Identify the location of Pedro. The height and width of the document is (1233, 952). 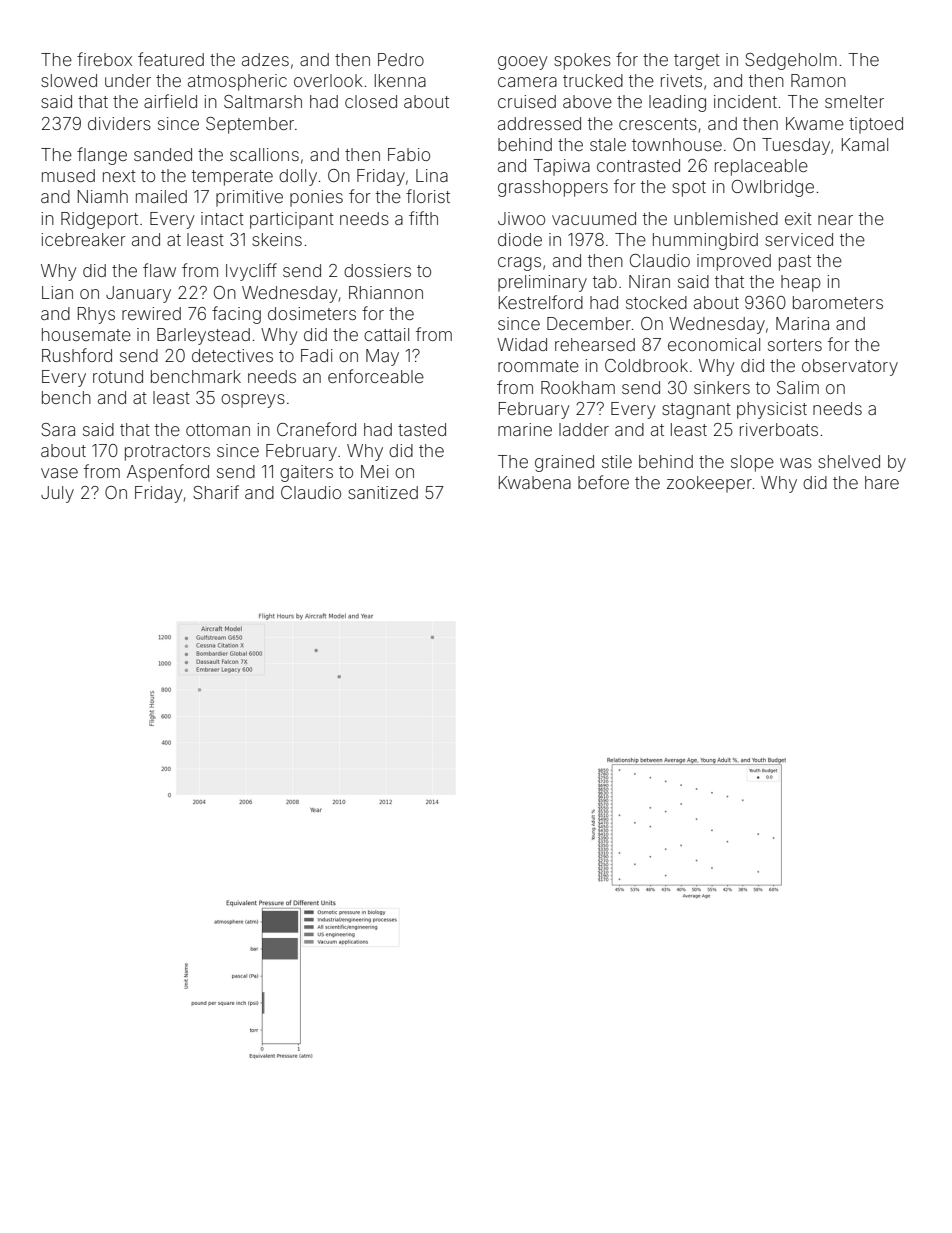
(401, 59).
